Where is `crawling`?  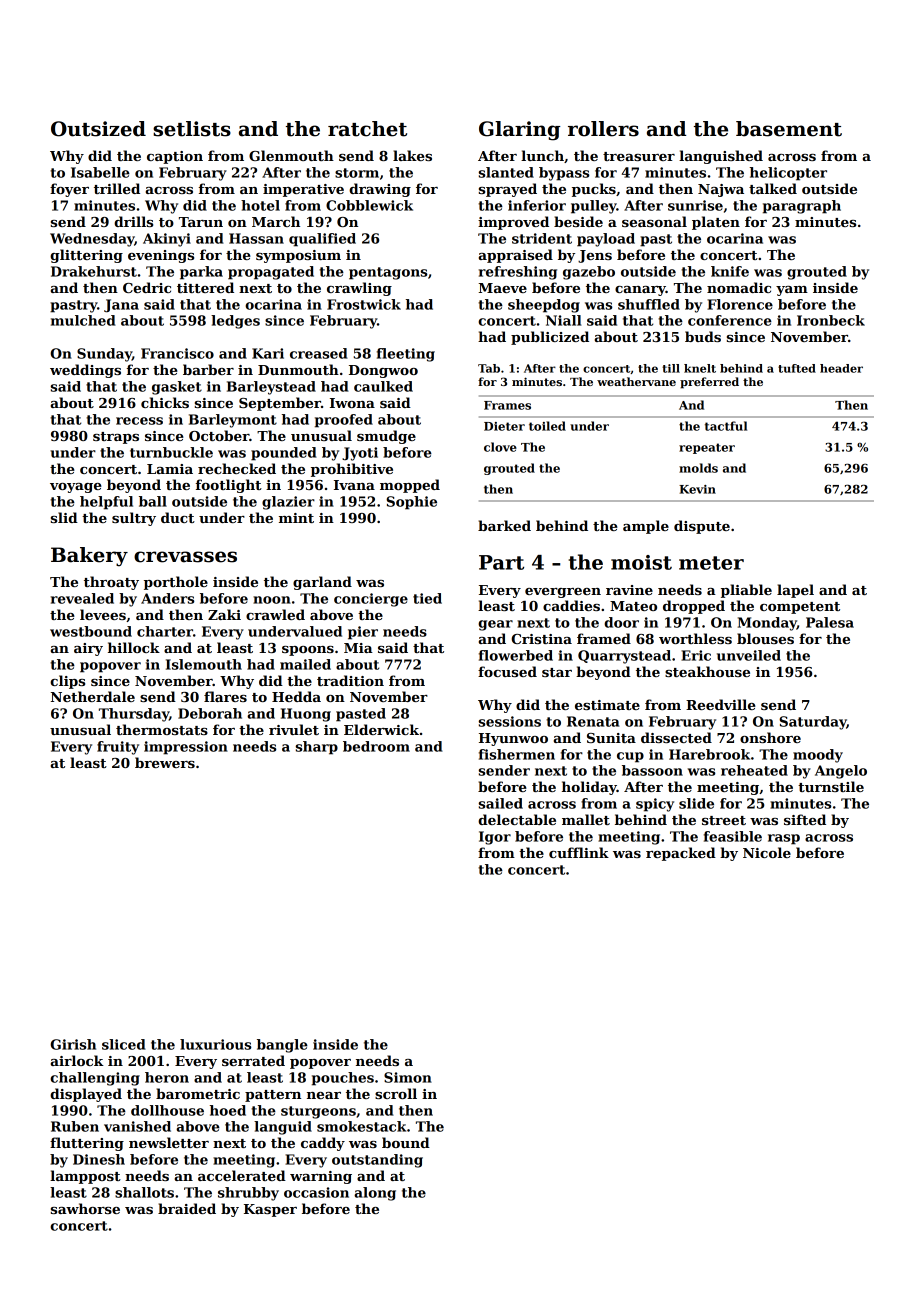
crawling is located at coordinates (359, 289).
